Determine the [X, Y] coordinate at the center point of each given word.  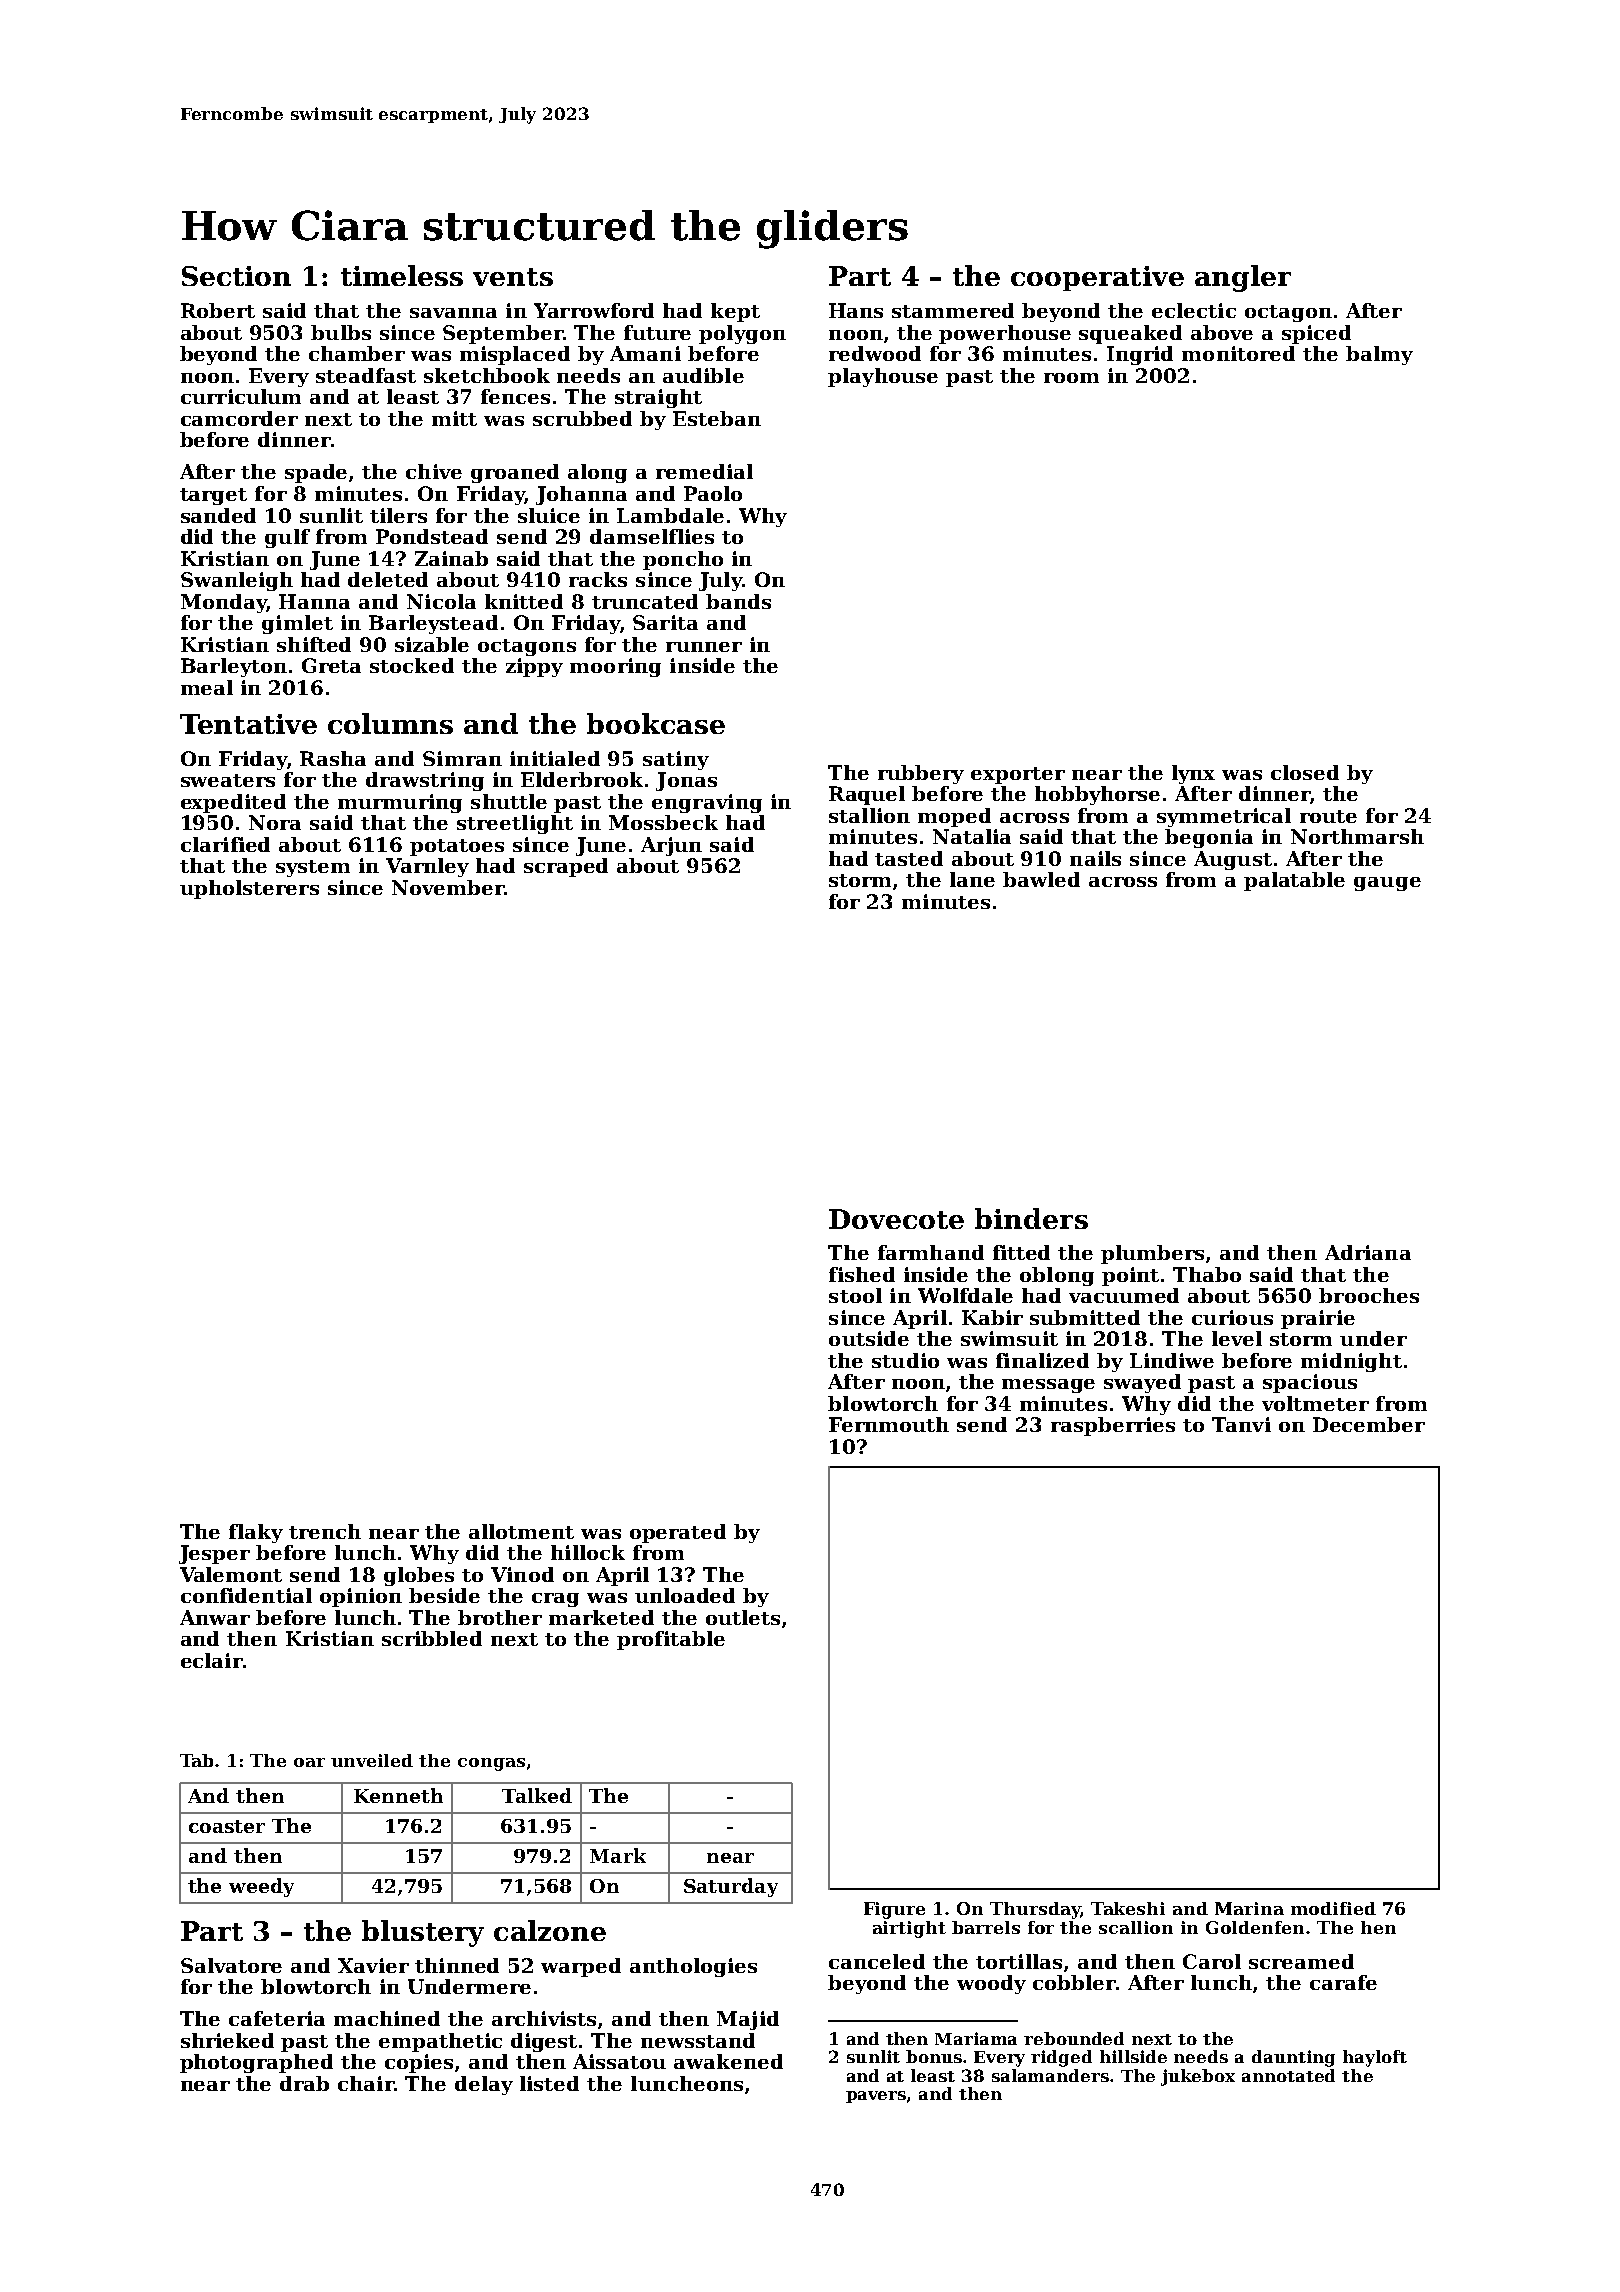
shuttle [509, 801]
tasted [909, 858]
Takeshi [1128, 1908]
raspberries [1113, 1426]
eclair [211, 1660]
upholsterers [249, 889]
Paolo [713, 493]
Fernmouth [889, 1424]
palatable [1294, 881]
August [1233, 860]
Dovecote [896, 1219]
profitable [671, 1640]
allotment [521, 1531]
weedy [261, 1887]
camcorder [239, 418]
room [1071, 378]
